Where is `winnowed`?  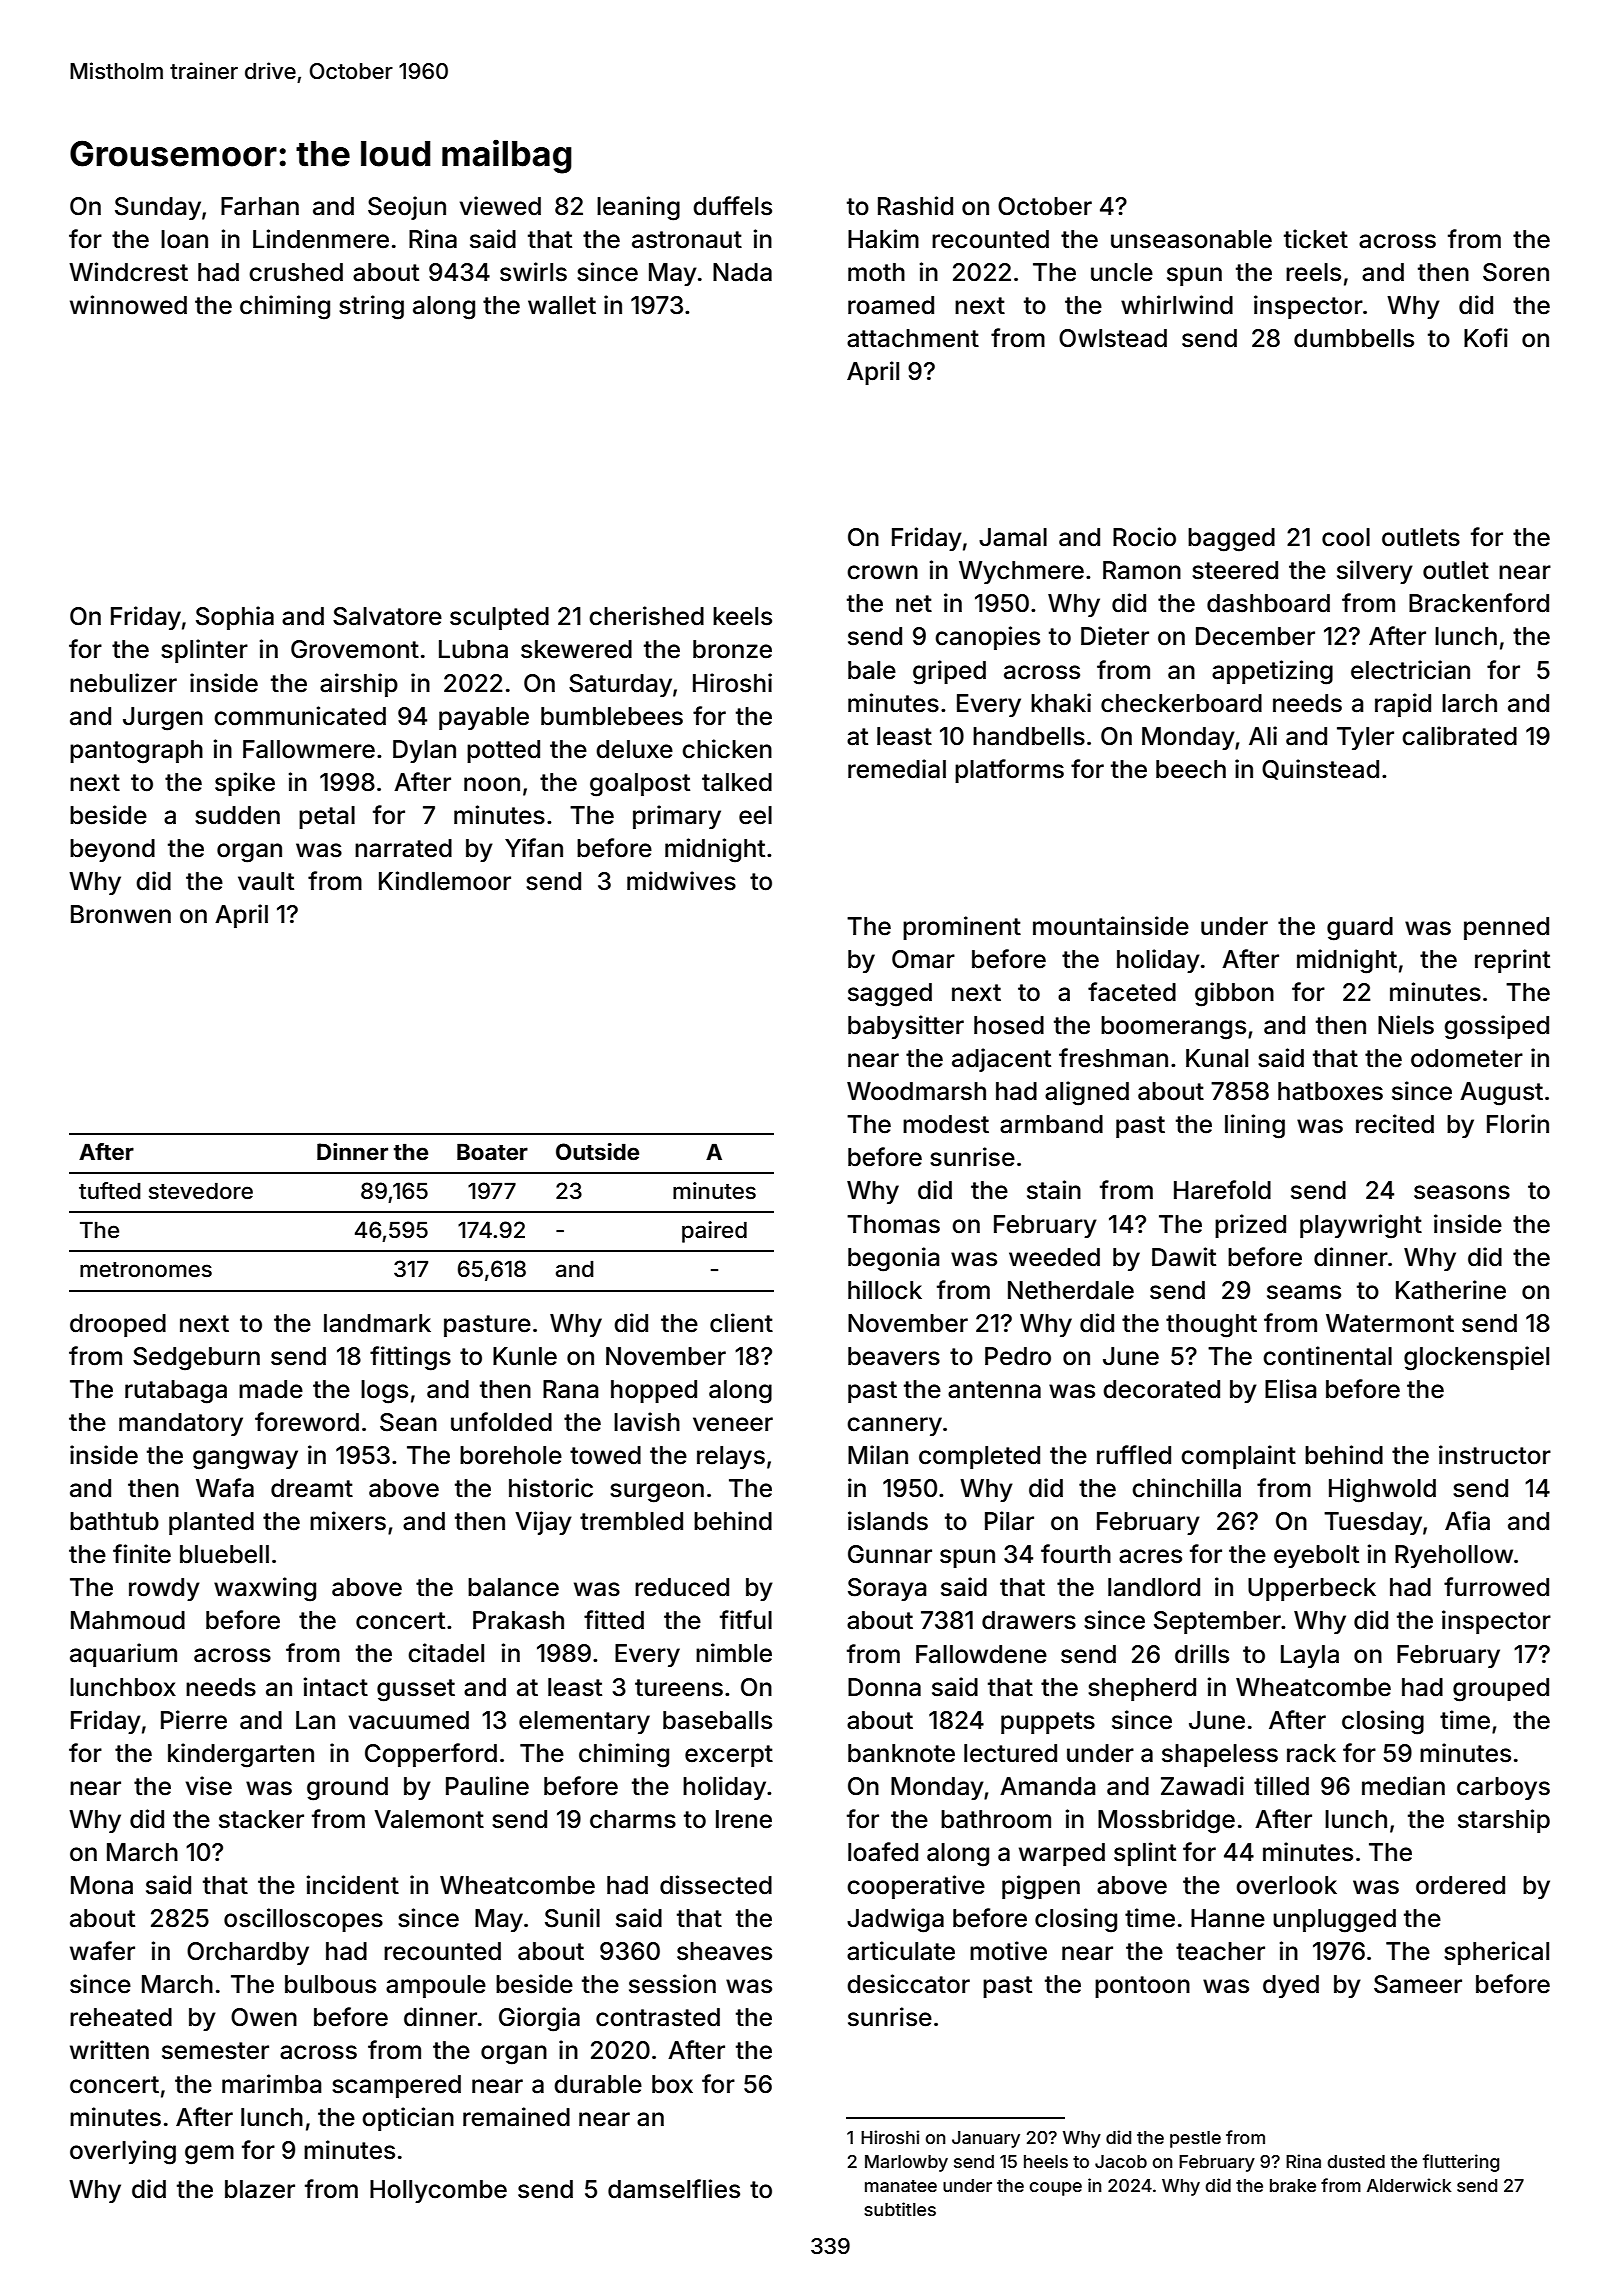 winnowed is located at coordinates (128, 305).
